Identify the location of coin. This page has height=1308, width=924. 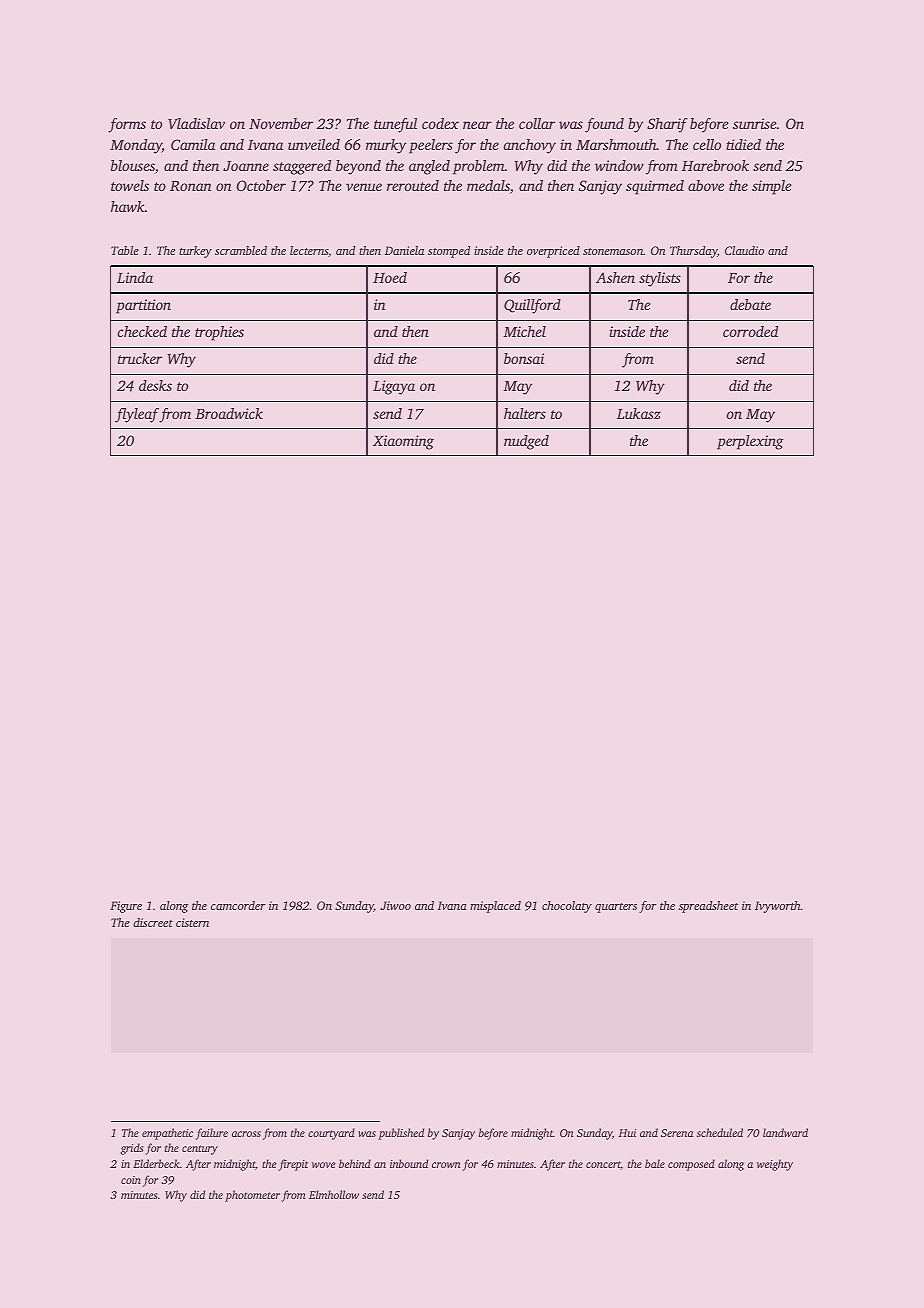
(131, 1180).
